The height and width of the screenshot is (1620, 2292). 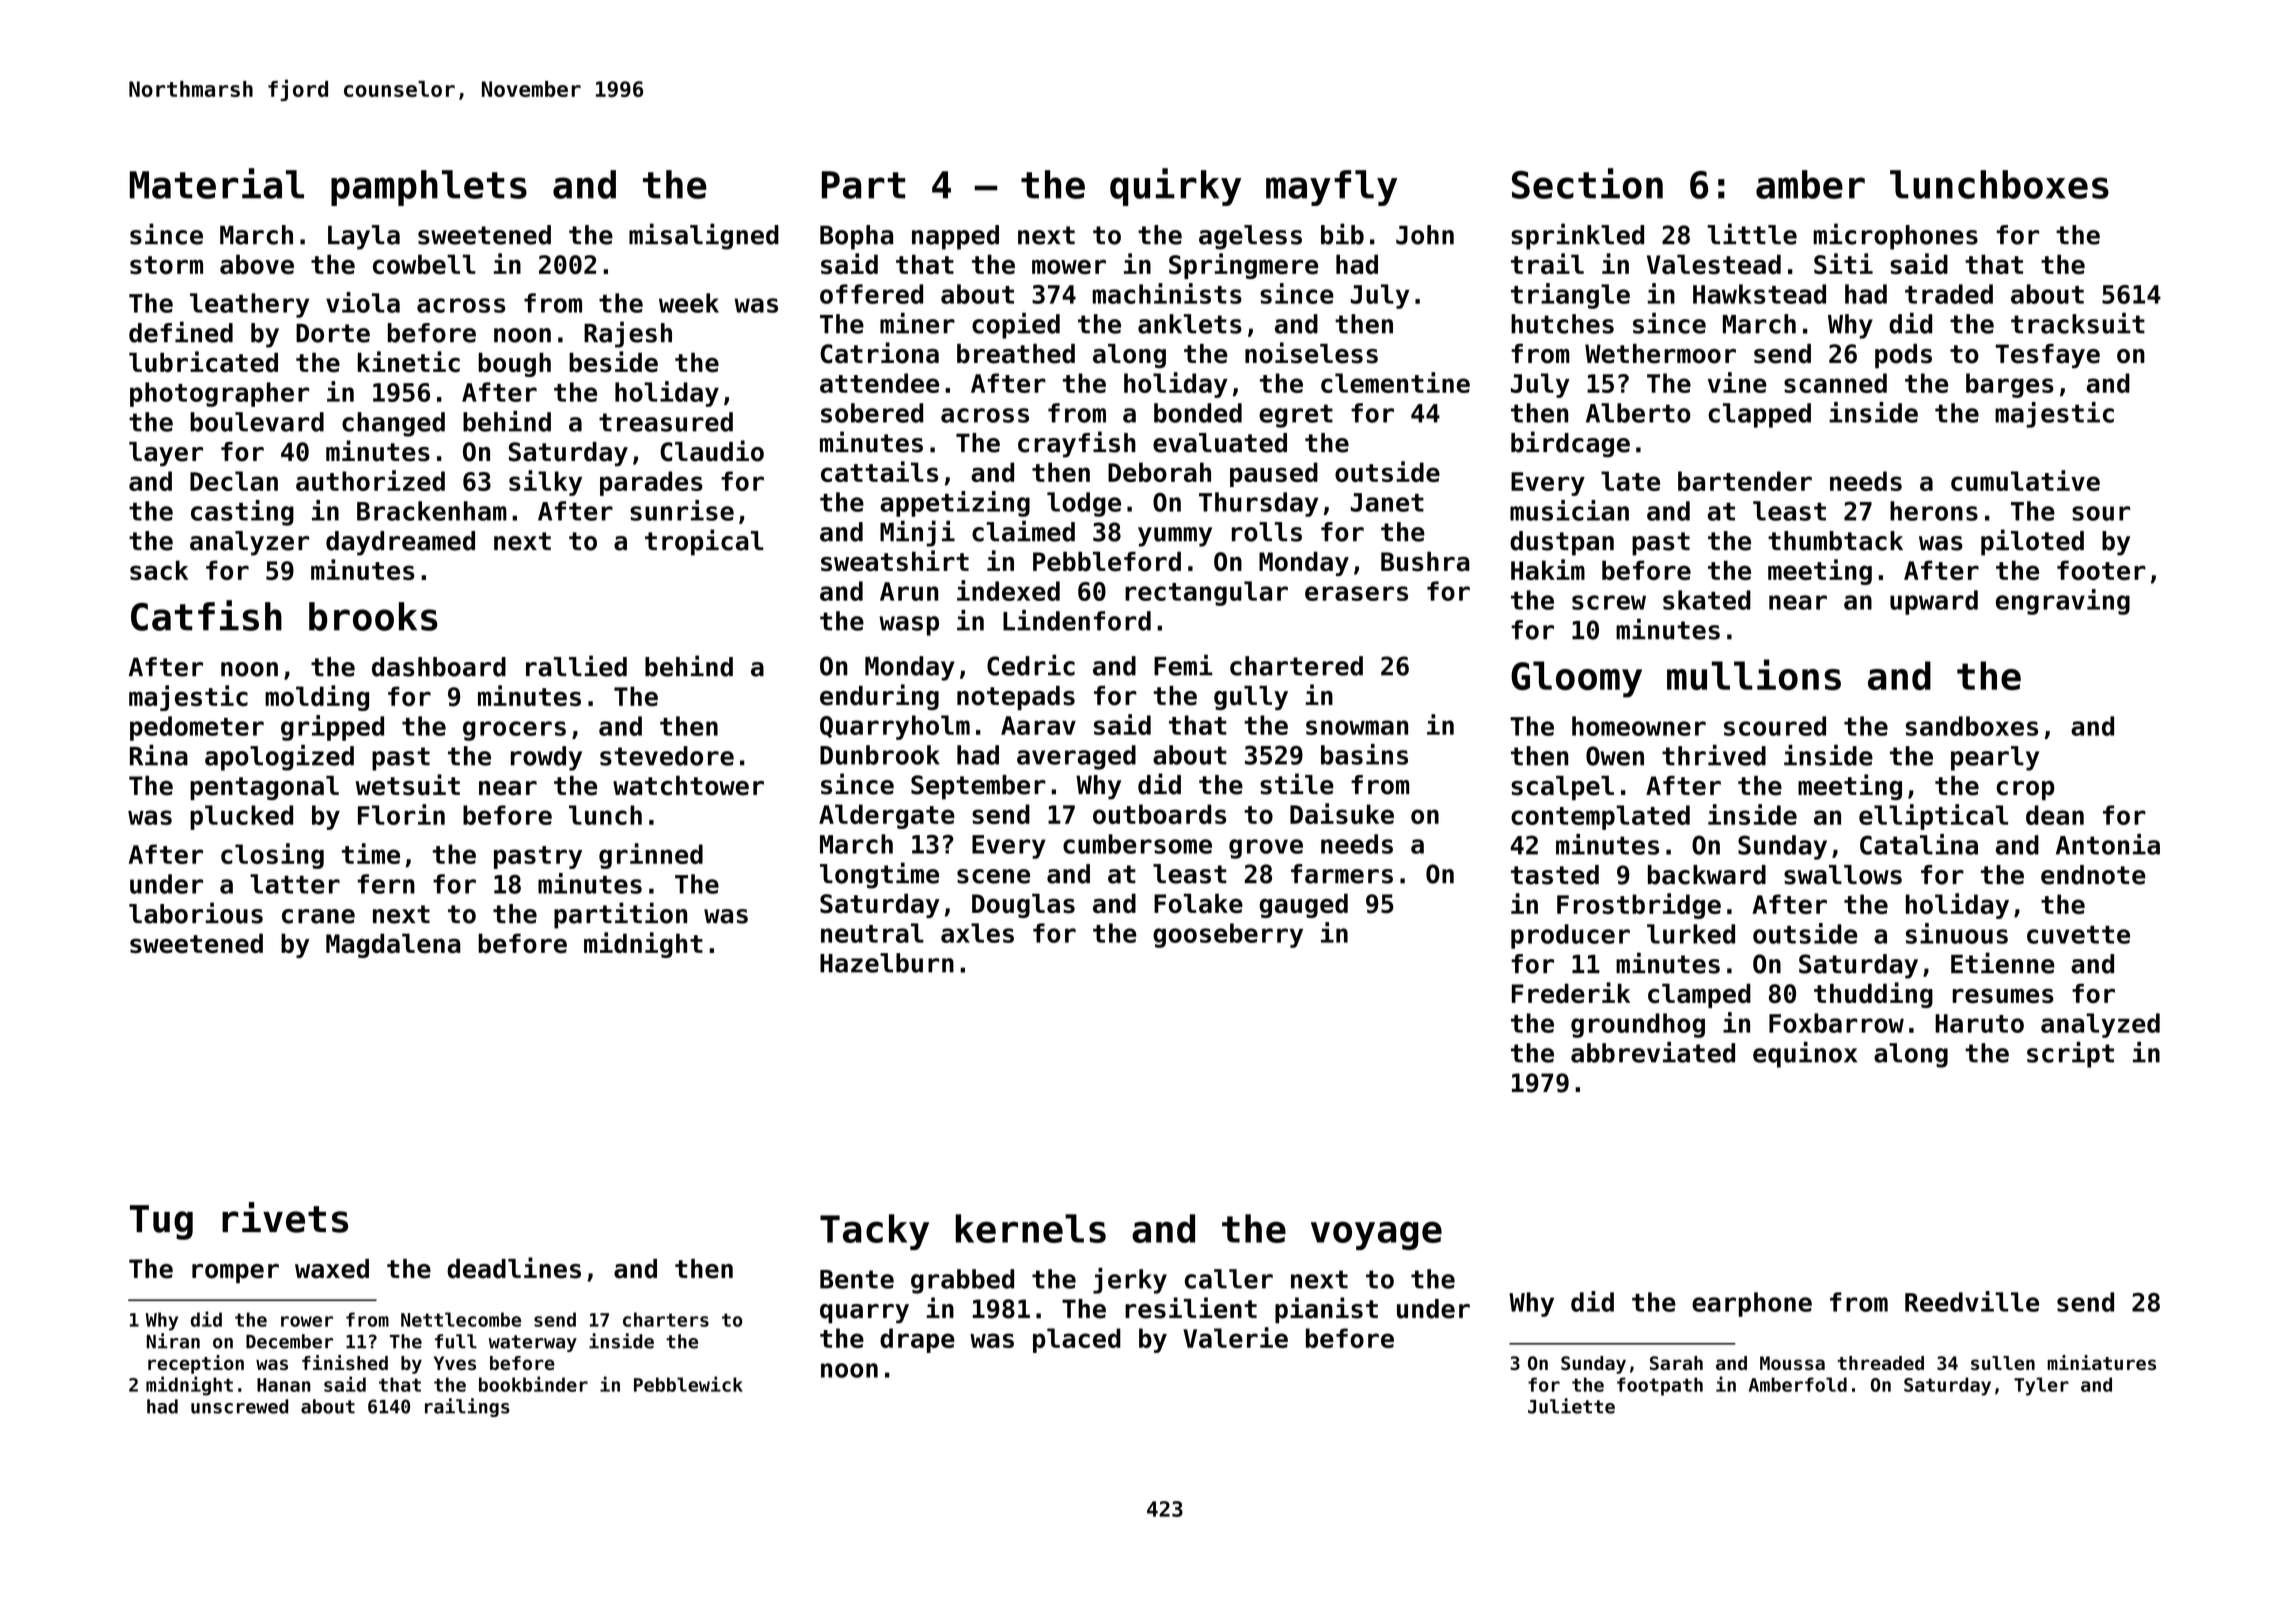 I want to click on Material, so click(x=217, y=183).
